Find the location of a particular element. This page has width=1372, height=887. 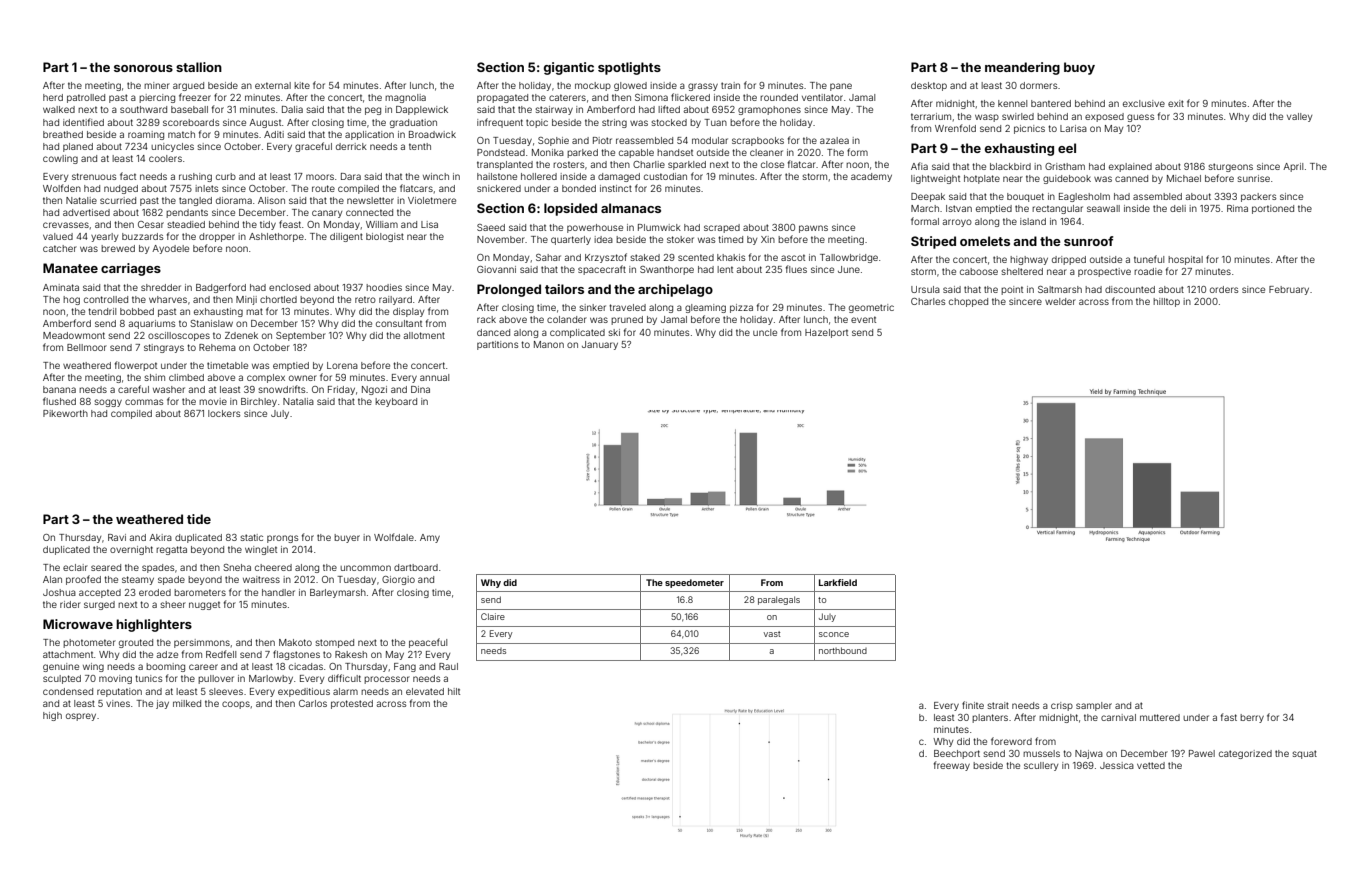

sampler is located at coordinates (1094, 706).
